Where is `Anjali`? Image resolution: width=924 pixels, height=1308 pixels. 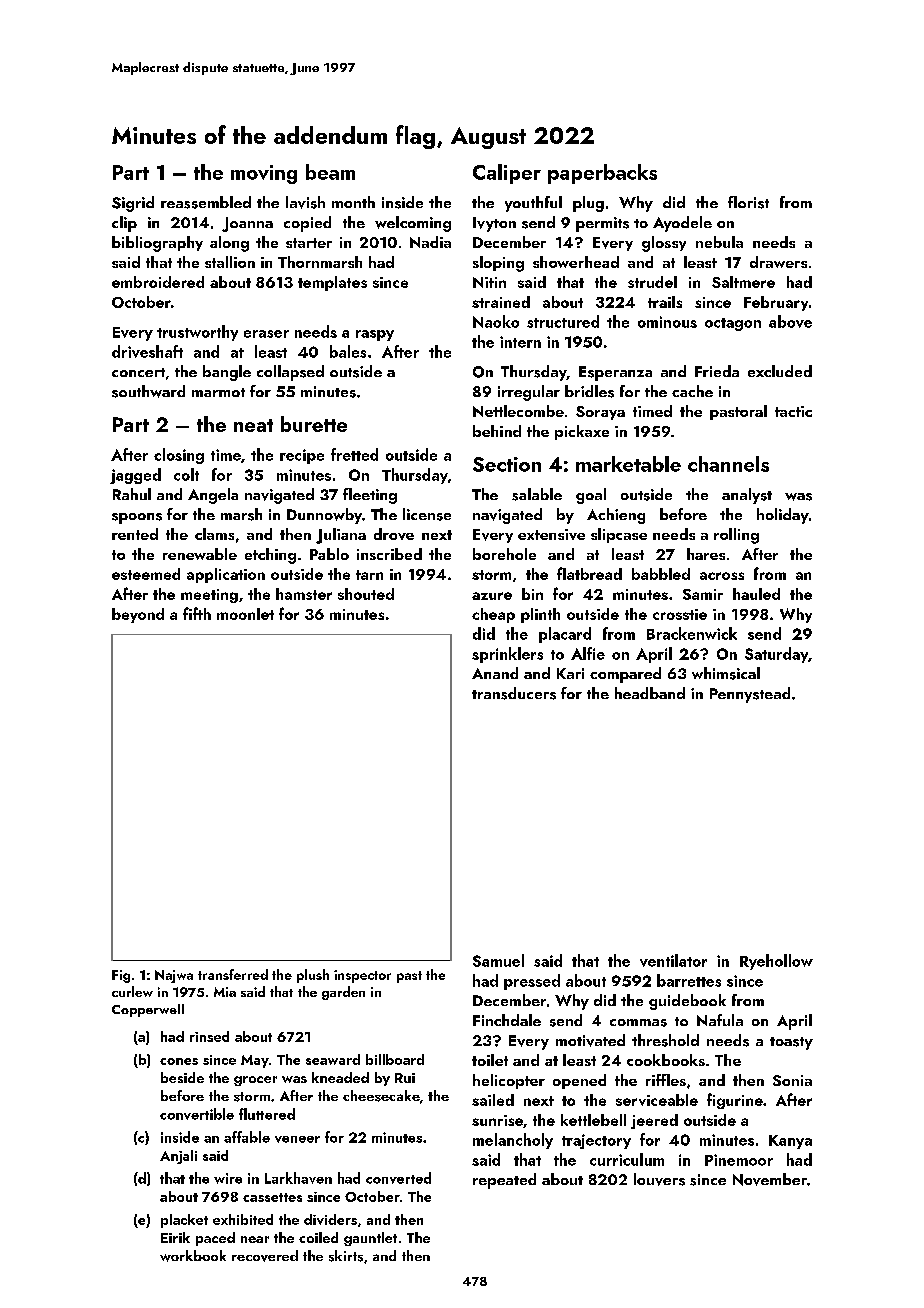
Anjali is located at coordinates (178, 1157).
